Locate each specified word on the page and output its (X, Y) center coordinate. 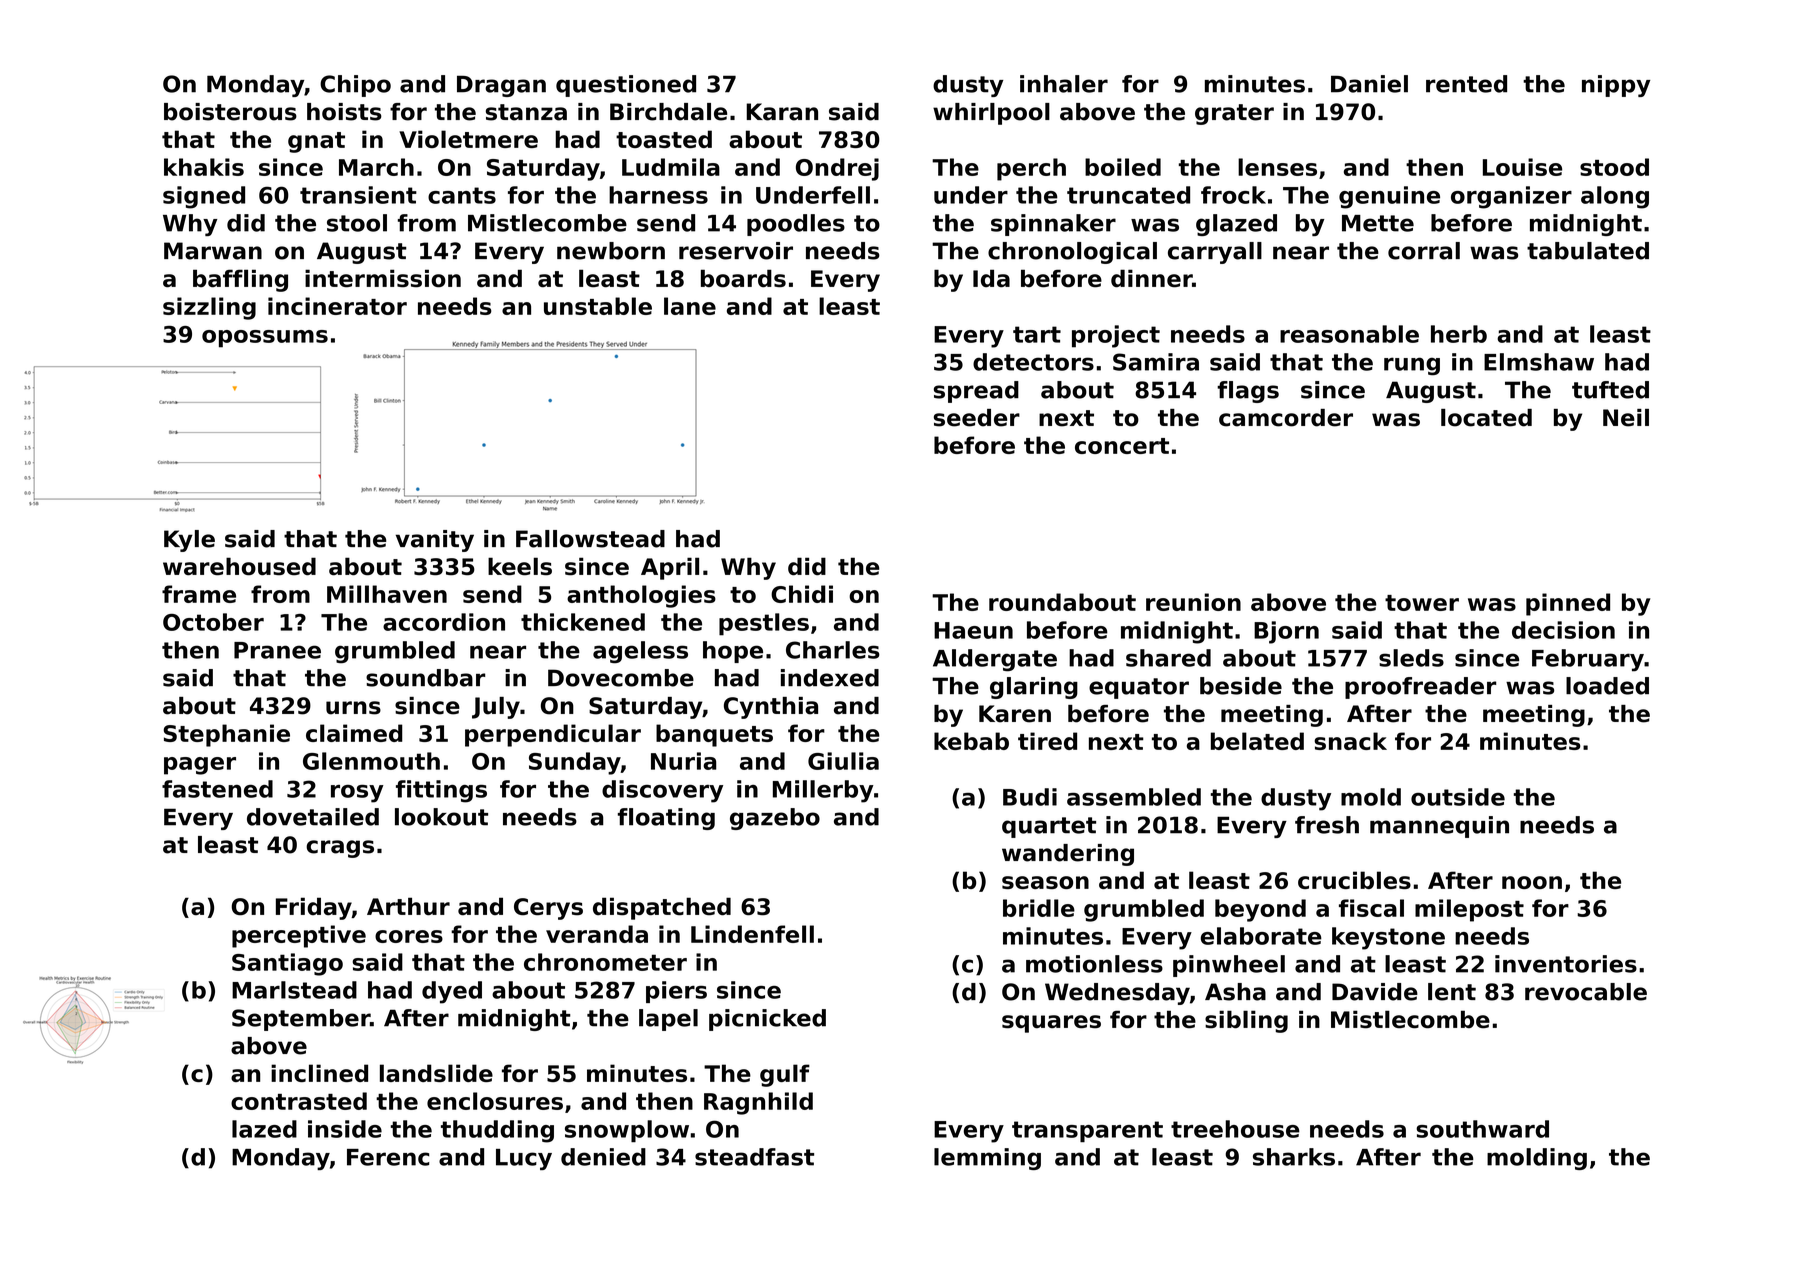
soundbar (425, 678)
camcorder (1286, 418)
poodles (796, 225)
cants (462, 195)
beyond (1260, 910)
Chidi (802, 594)
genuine (1389, 197)
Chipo (355, 86)
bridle (1039, 908)
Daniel (1369, 84)
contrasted (299, 1101)
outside (1458, 797)
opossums (265, 339)
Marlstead (294, 990)
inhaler (1064, 84)
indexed (830, 678)
